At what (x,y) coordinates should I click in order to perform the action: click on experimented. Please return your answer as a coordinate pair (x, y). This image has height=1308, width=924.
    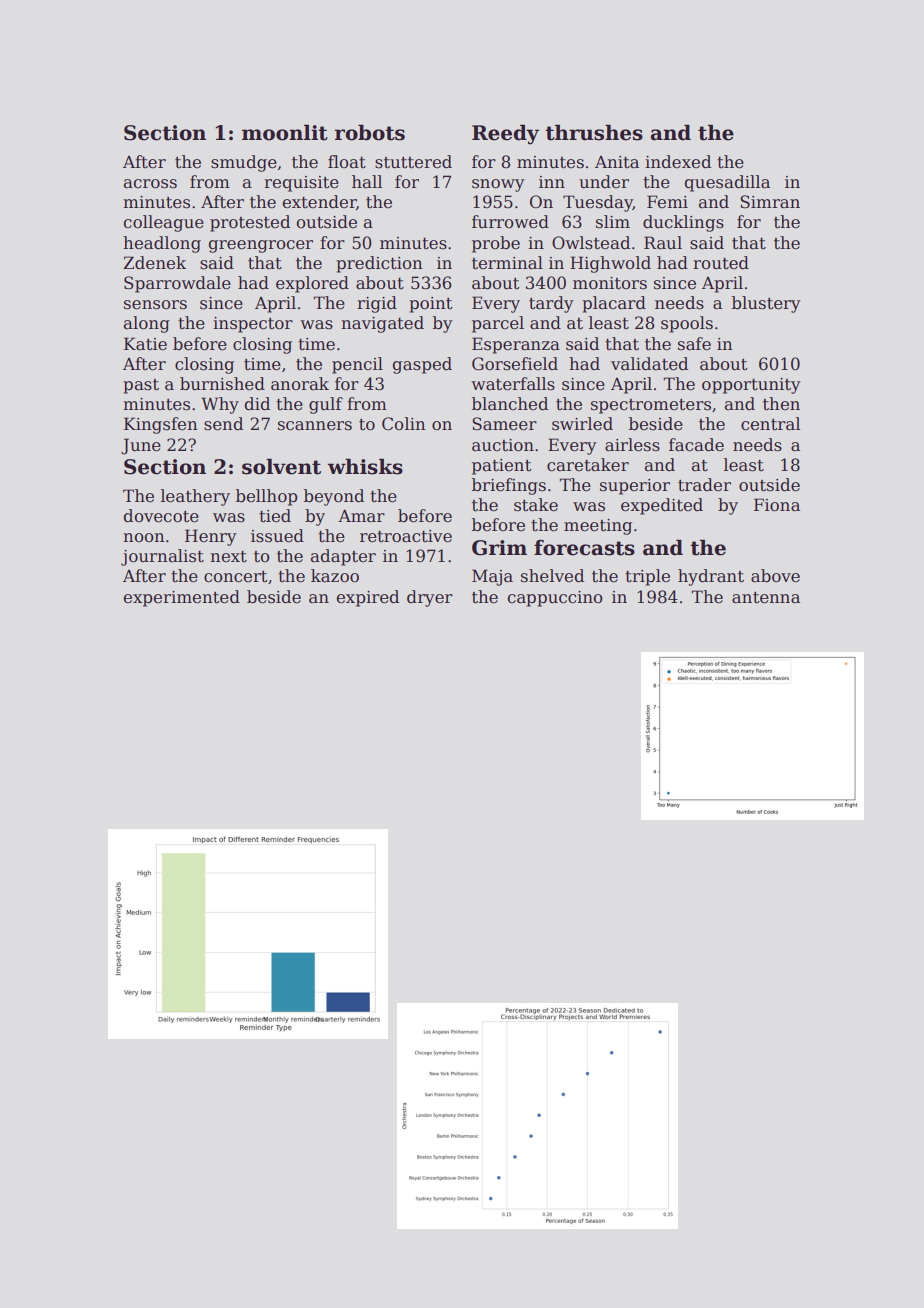
    Looking at the image, I should click on (182, 598).
